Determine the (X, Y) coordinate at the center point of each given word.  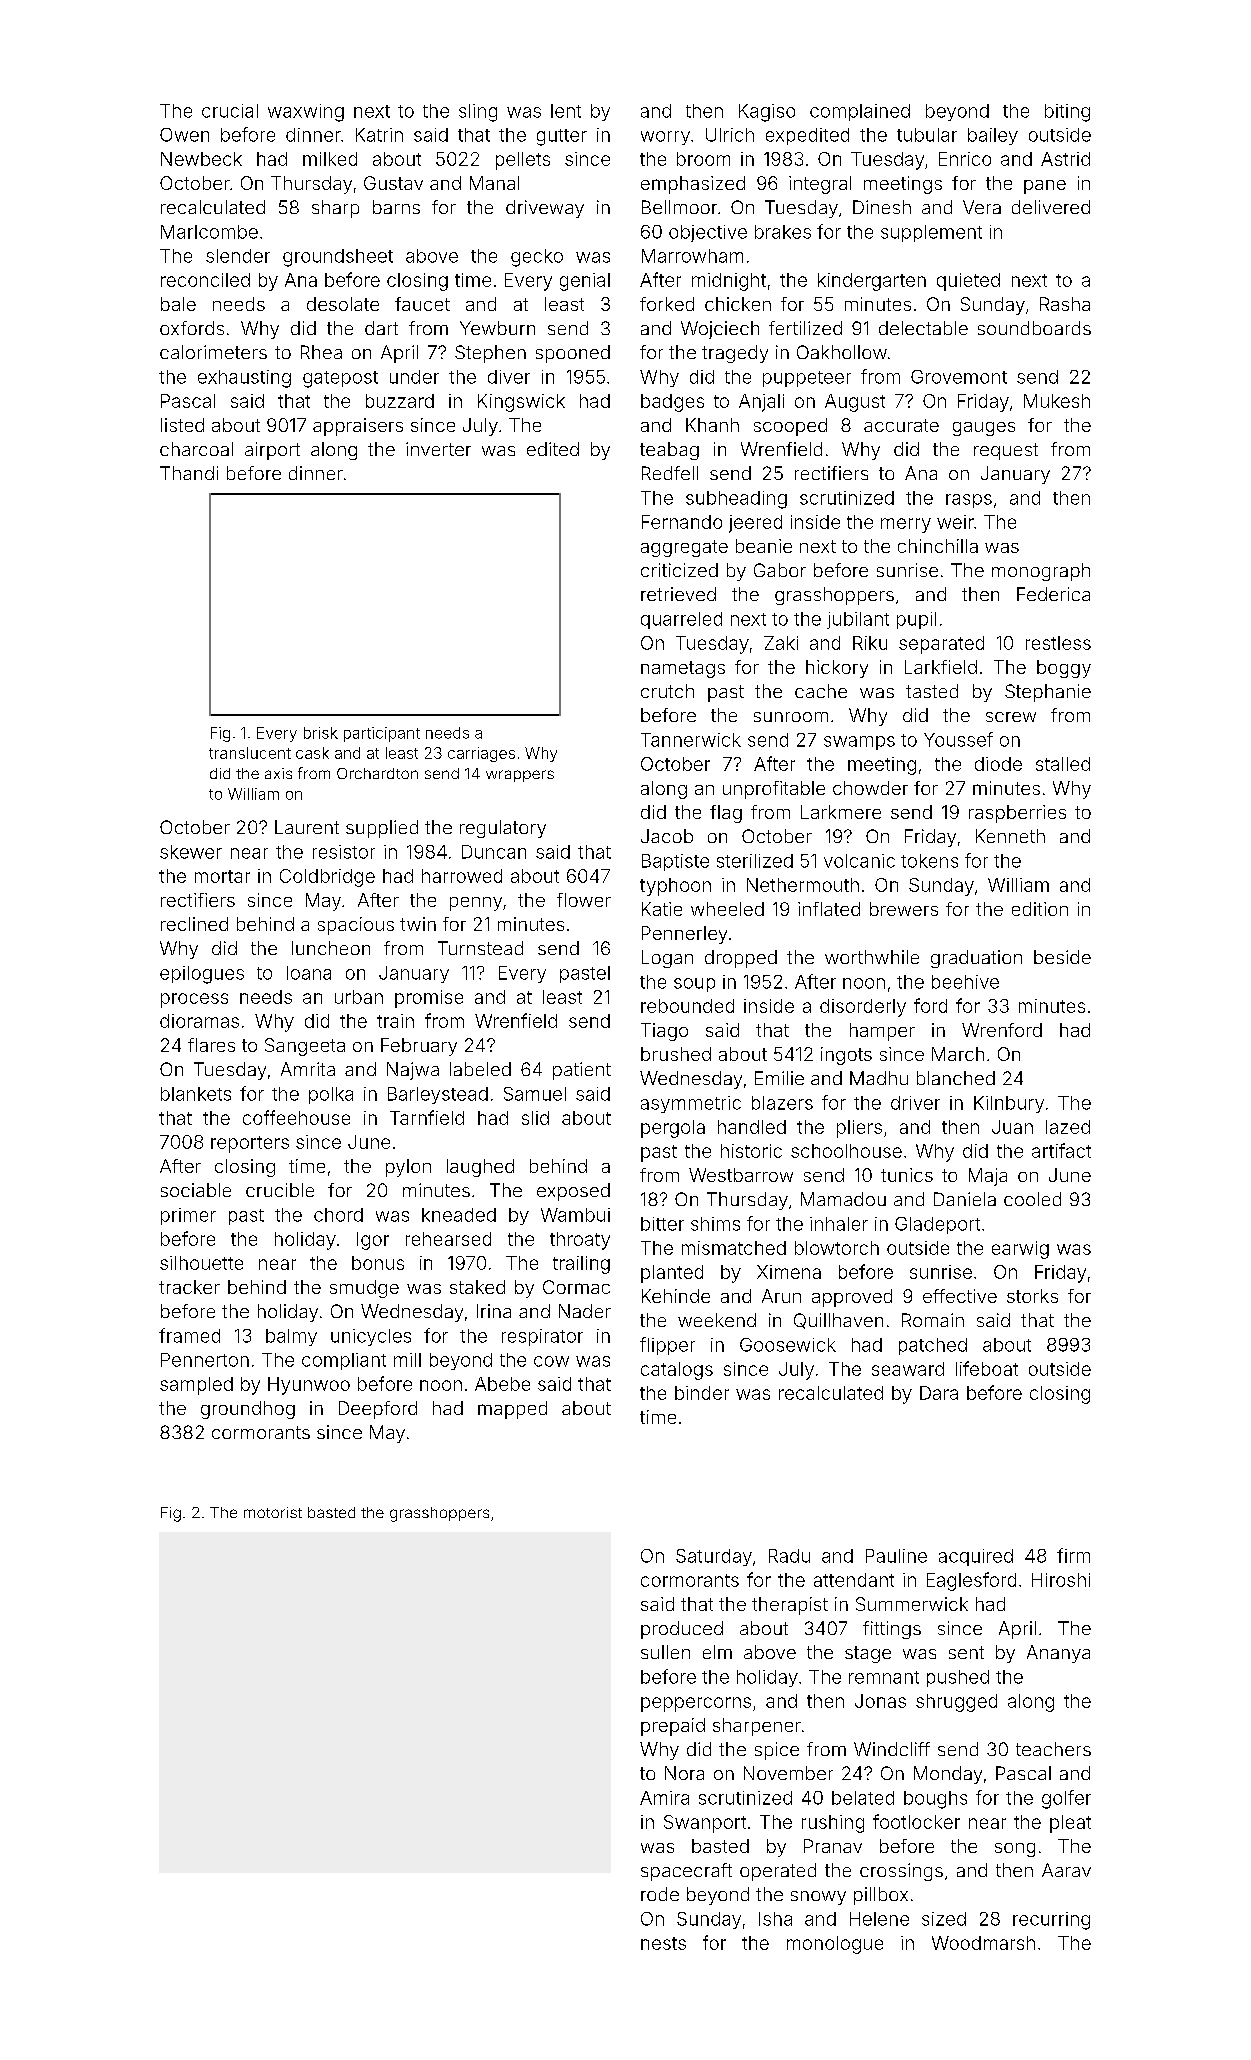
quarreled (681, 620)
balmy (291, 1337)
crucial (230, 111)
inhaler (839, 1224)
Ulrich (730, 135)
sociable (196, 1190)
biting (1067, 113)
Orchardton (377, 773)
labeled (480, 1069)
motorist (273, 1512)
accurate (901, 425)
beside (1062, 957)
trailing (581, 1265)
